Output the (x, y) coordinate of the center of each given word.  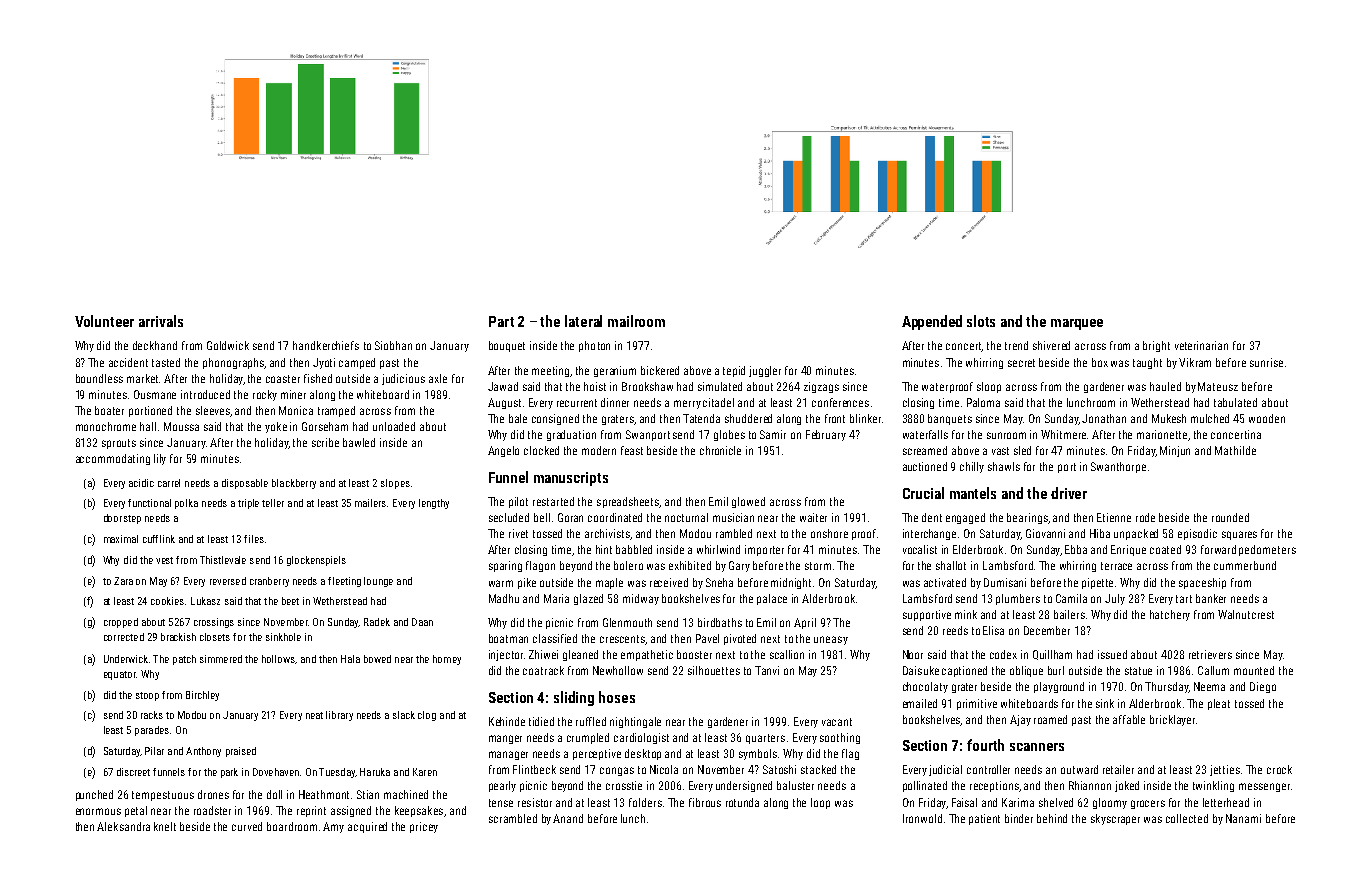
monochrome (106, 426)
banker (1211, 598)
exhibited (690, 565)
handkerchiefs (326, 345)
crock (1279, 769)
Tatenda (701, 418)
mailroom (636, 321)
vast (1000, 451)
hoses (617, 697)
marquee (1077, 324)
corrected (124, 637)
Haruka (375, 772)
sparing (505, 566)
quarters (765, 739)
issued (1112, 654)
